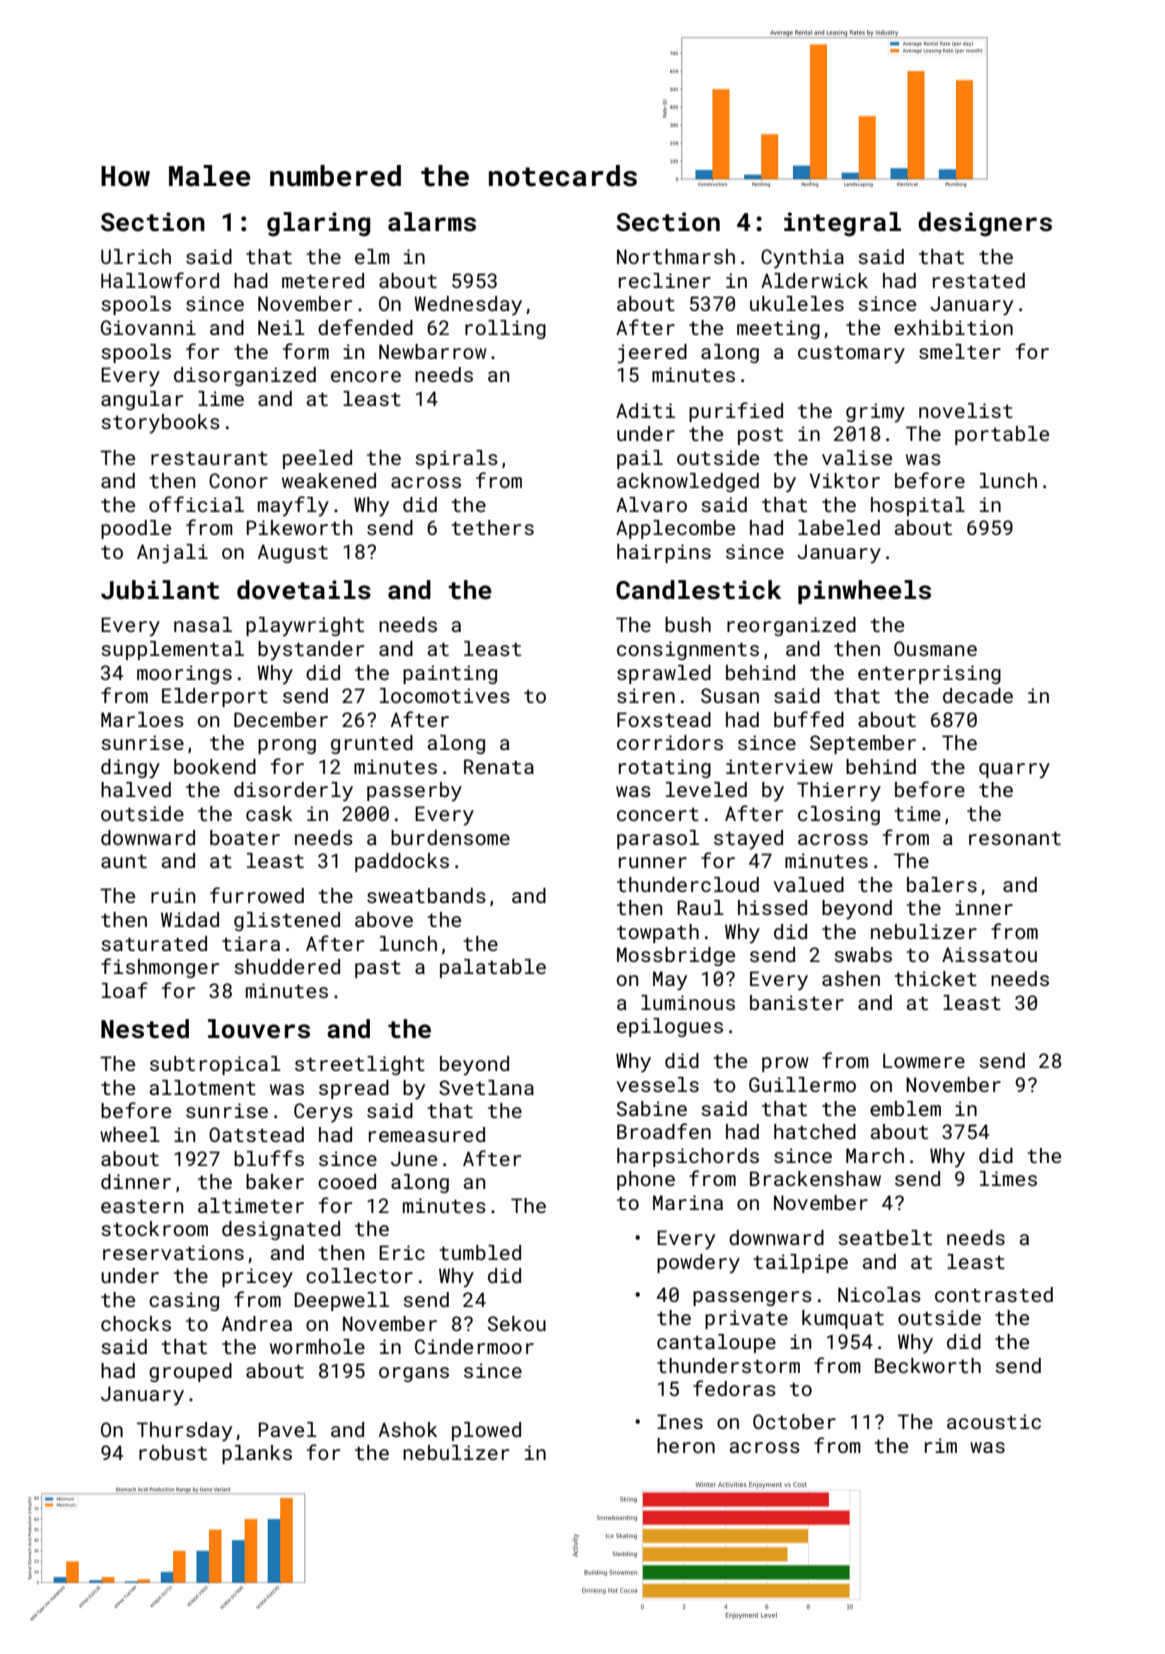 The height and width of the screenshot is (1654, 1165). Describe the element at coordinates (1002, 435) in the screenshot. I see `portable` at that location.
